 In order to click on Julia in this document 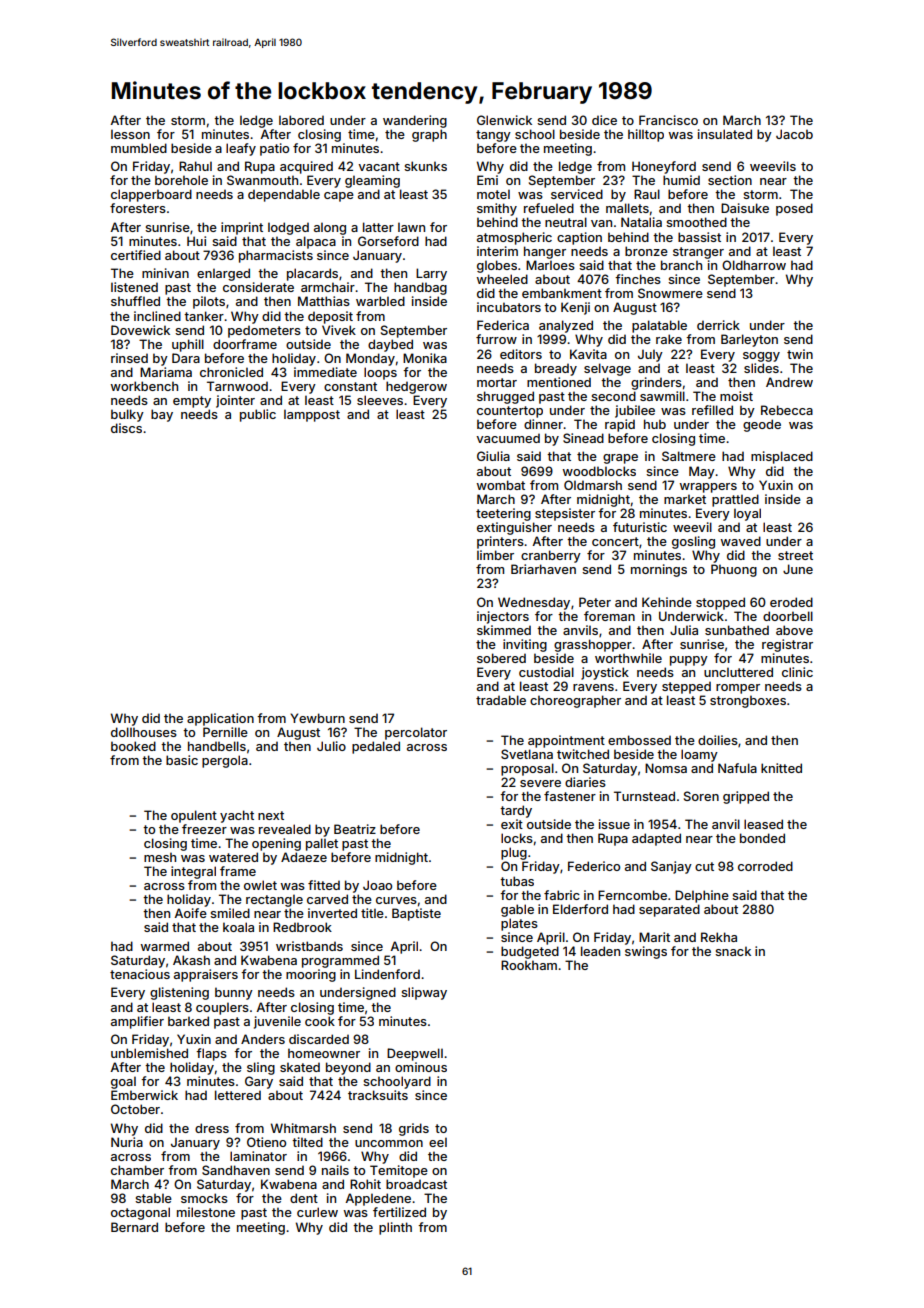, I will do `click(684, 630)`.
